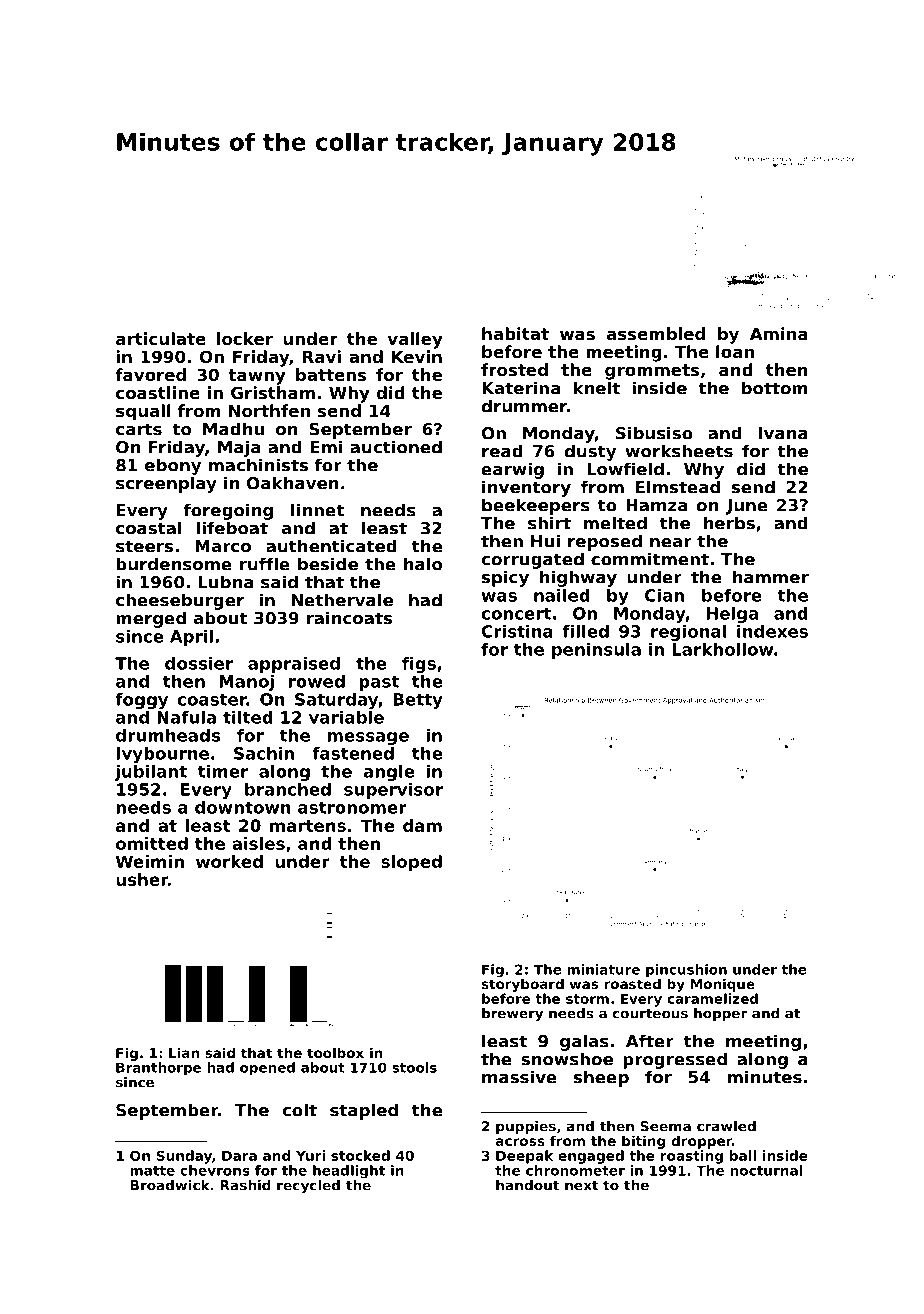 This page has width=924, height=1314. I want to click on Broadwick, so click(170, 1185).
